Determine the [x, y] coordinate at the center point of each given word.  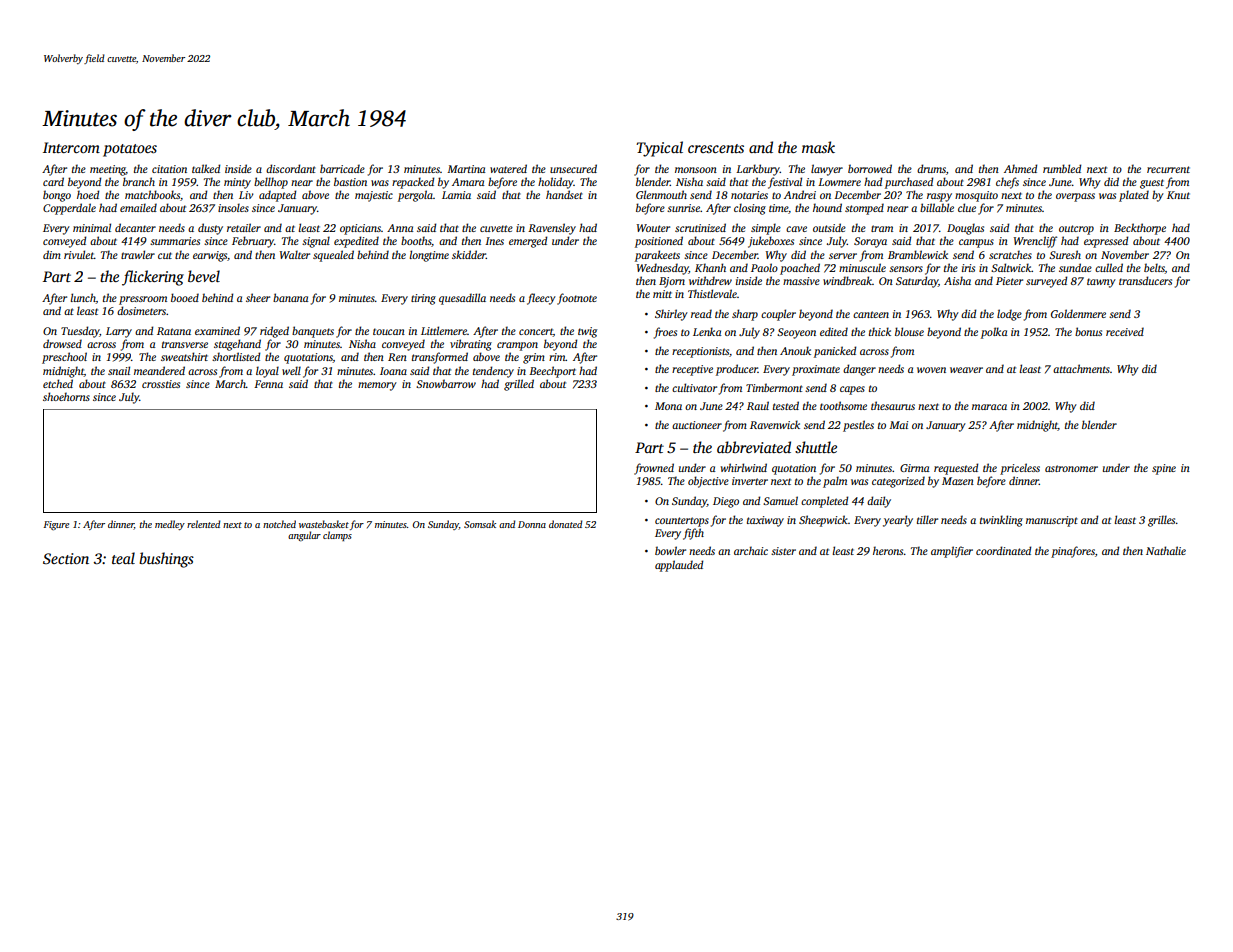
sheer [258, 297]
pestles [858, 426]
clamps [337, 536]
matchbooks [152, 194]
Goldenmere [1078, 313]
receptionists [700, 352]
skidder [469, 254]
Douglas [965, 229]
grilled [519, 385]
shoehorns [66, 396]
